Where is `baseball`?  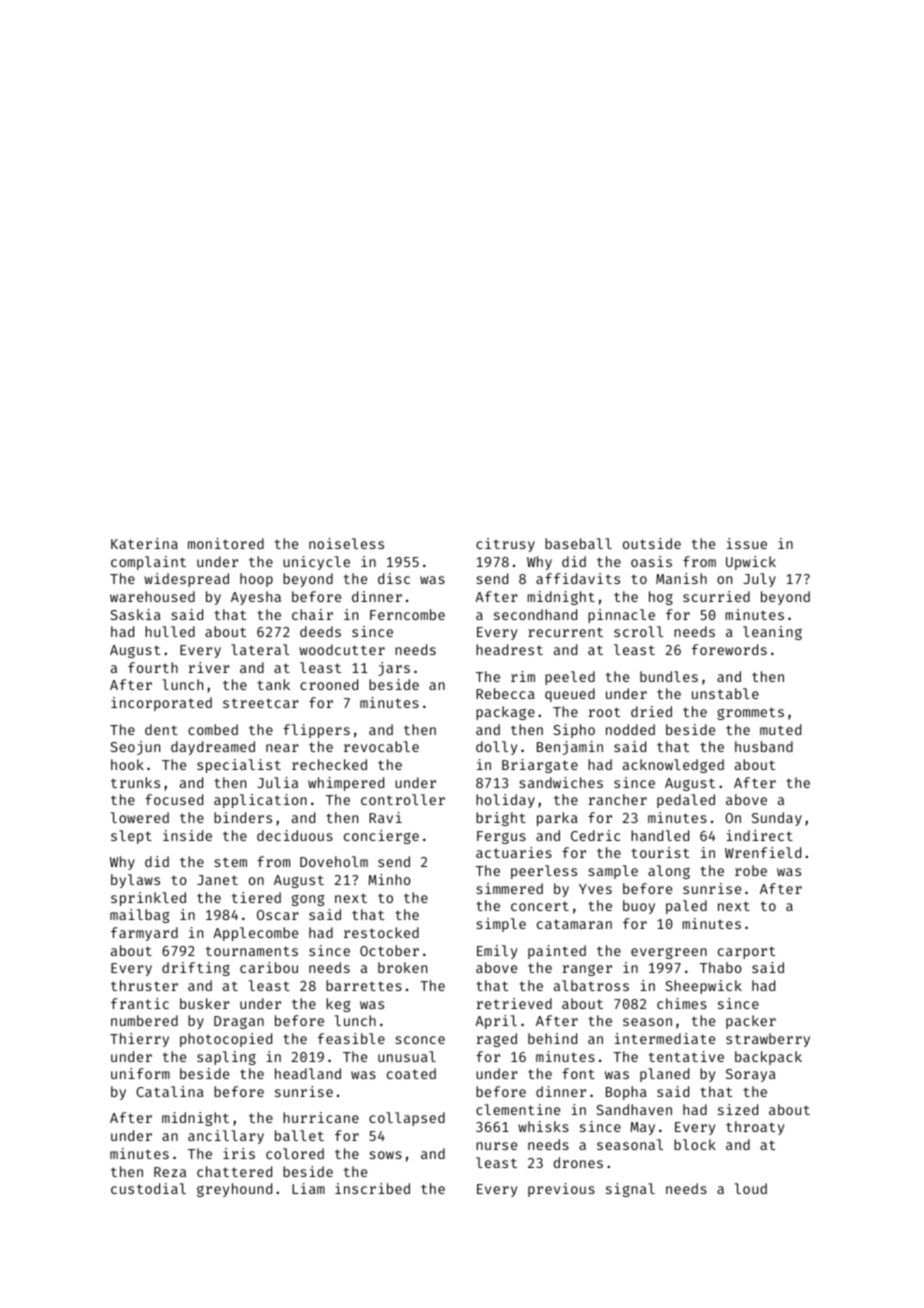
baseball is located at coordinates (578, 543).
